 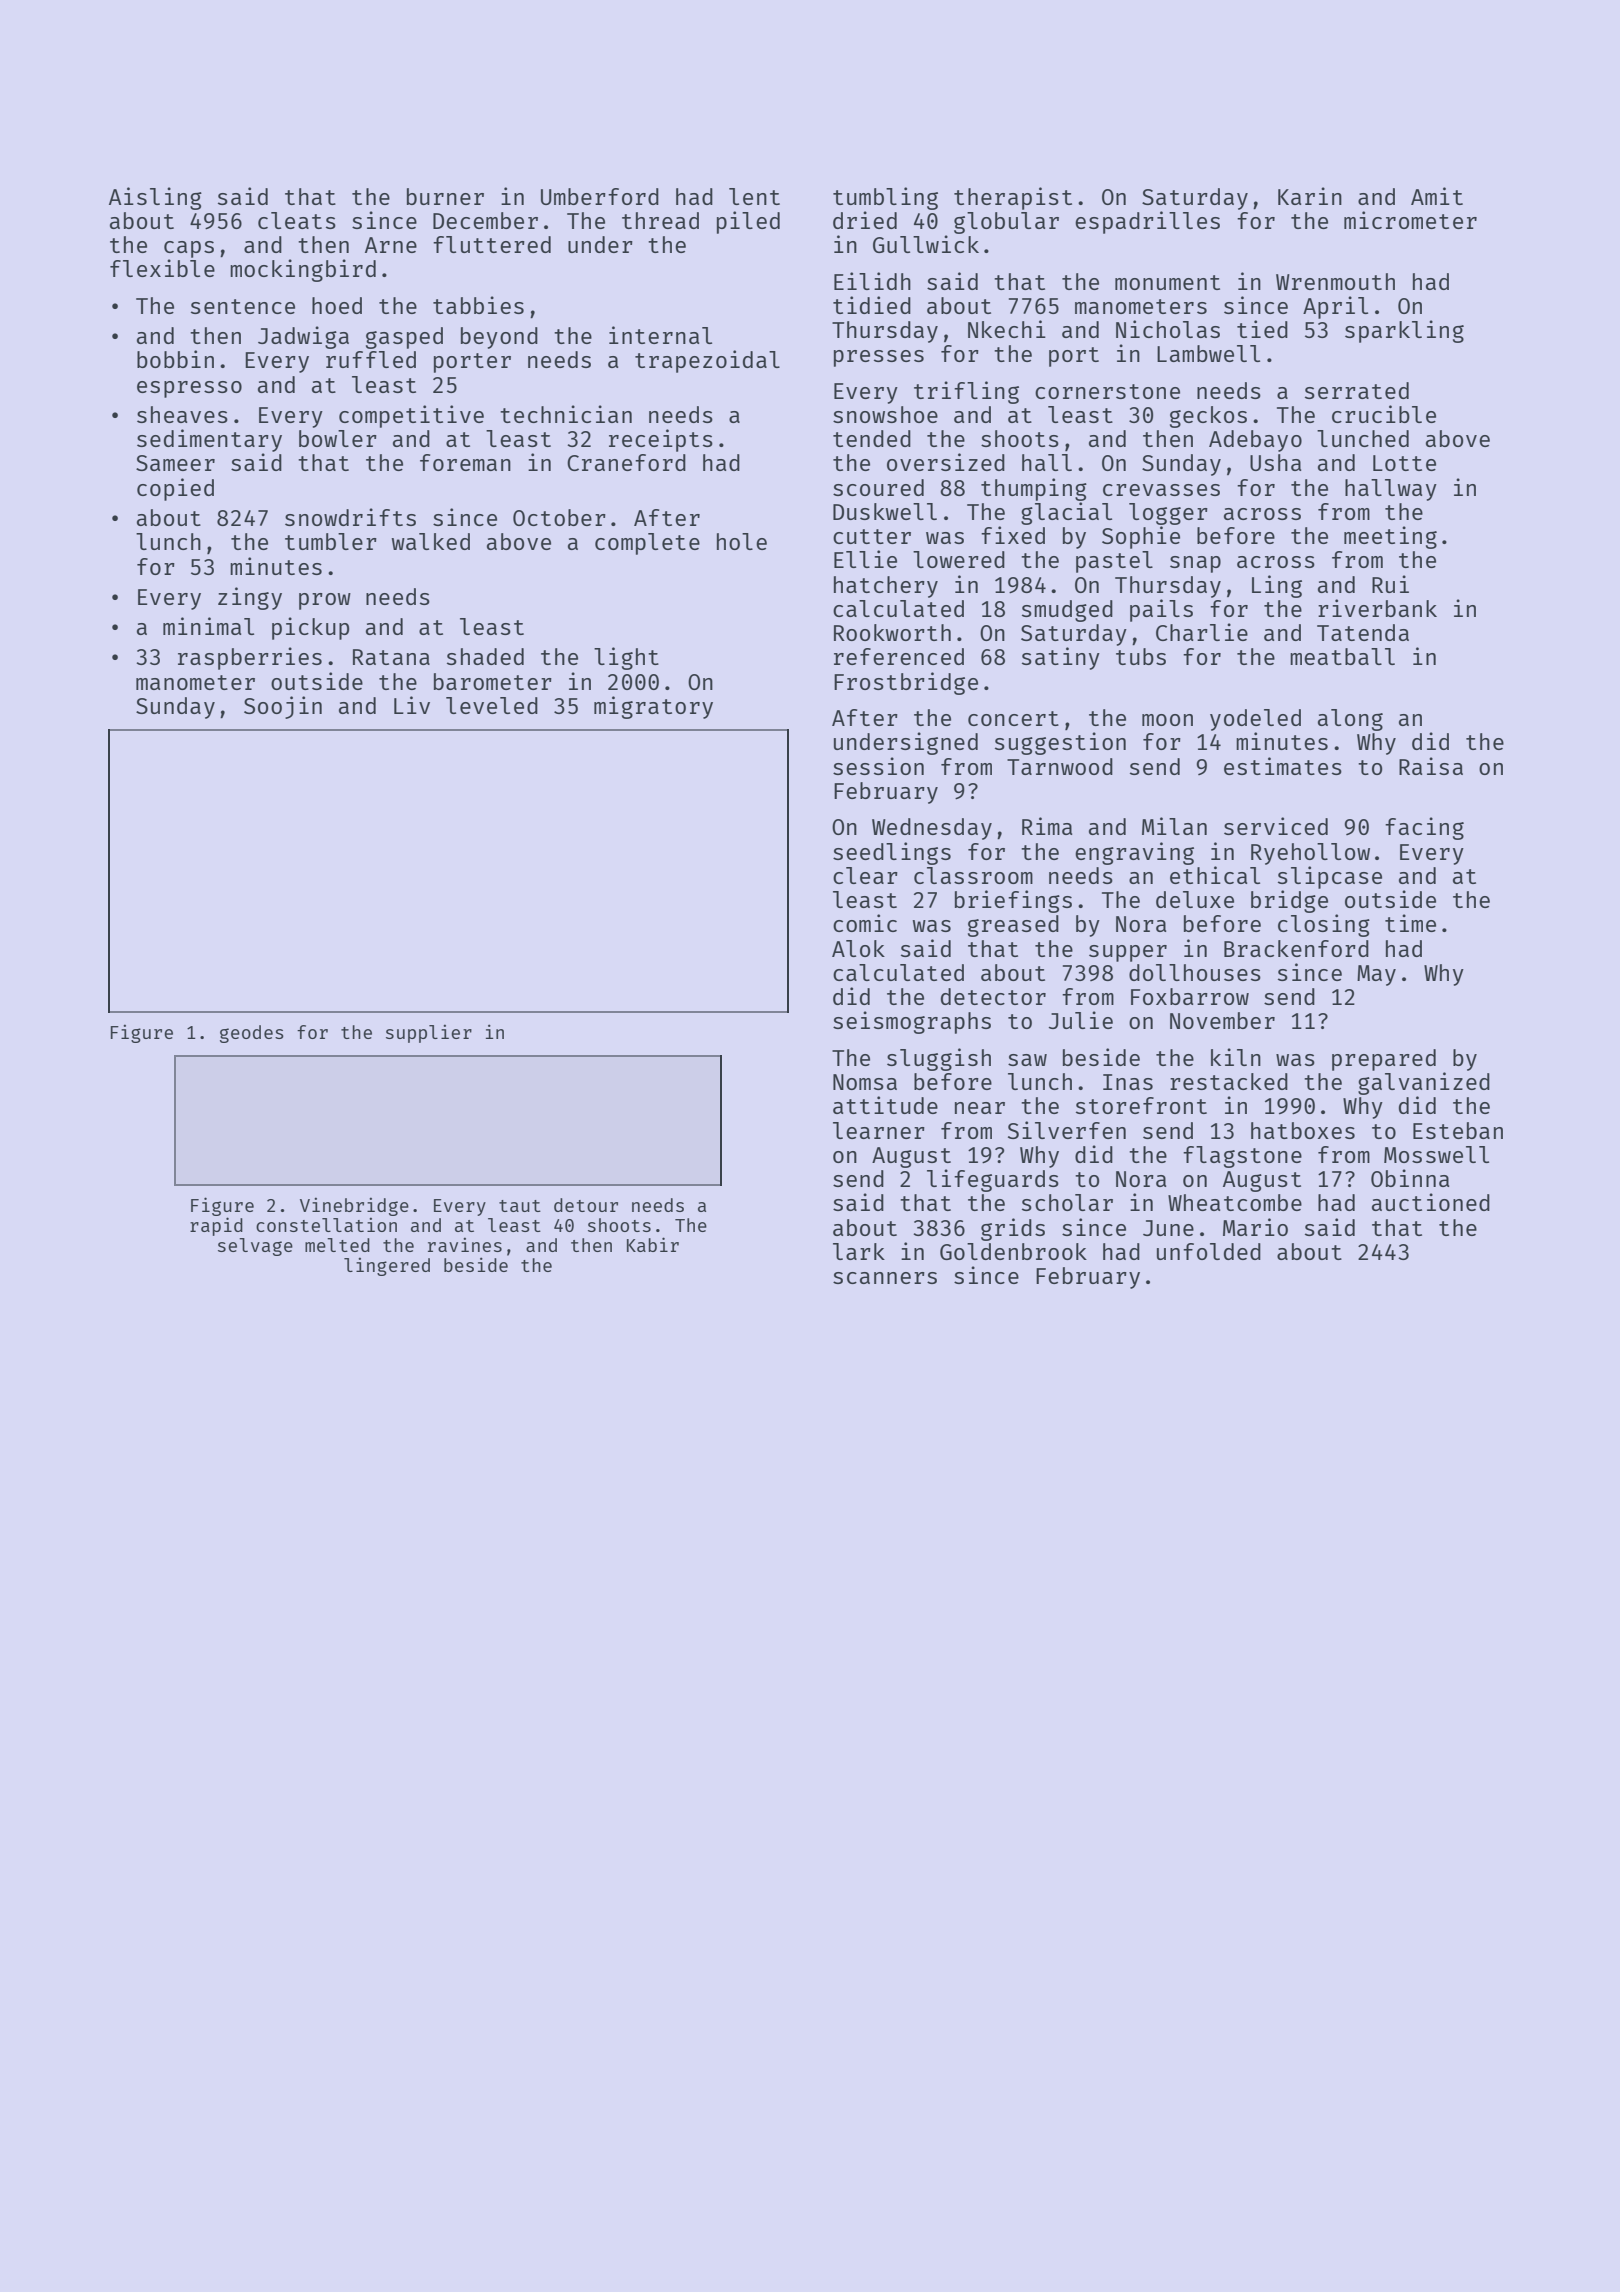 I want to click on rapid, so click(x=216, y=1226).
